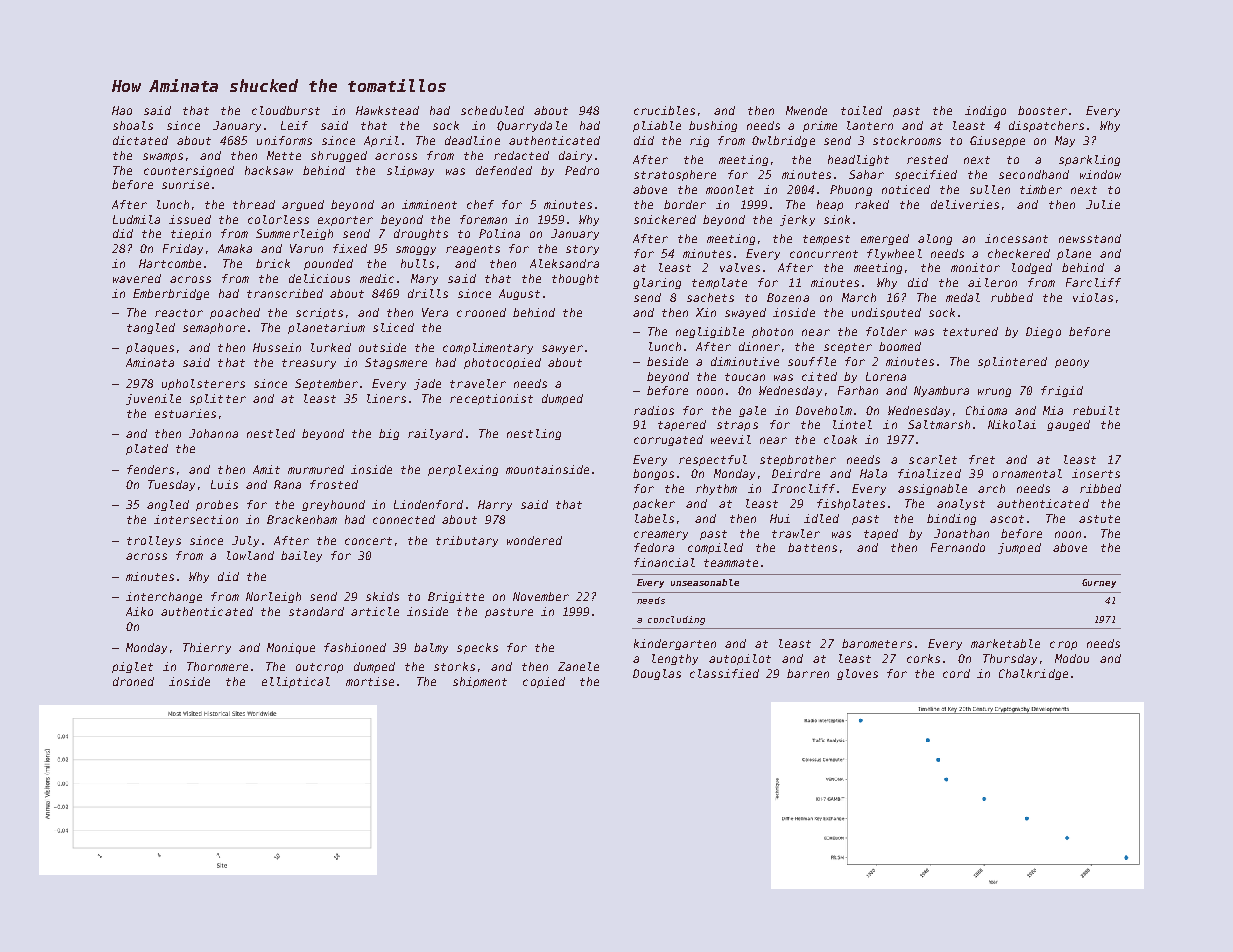  Describe the element at coordinates (664, 110) in the screenshot. I see `crucibles` at that location.
